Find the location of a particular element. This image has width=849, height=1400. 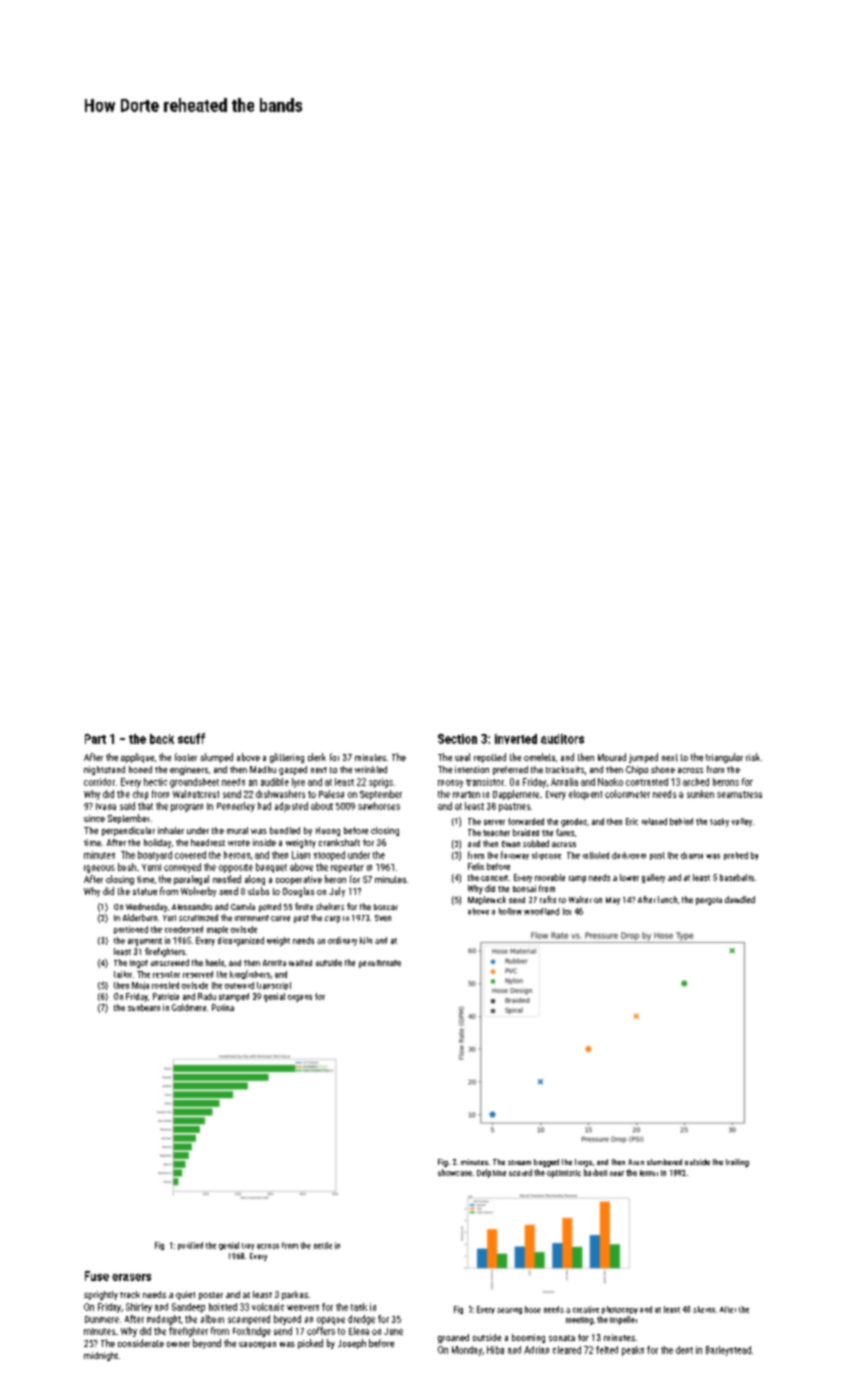

sunbeam is located at coordinates (144, 1007).
